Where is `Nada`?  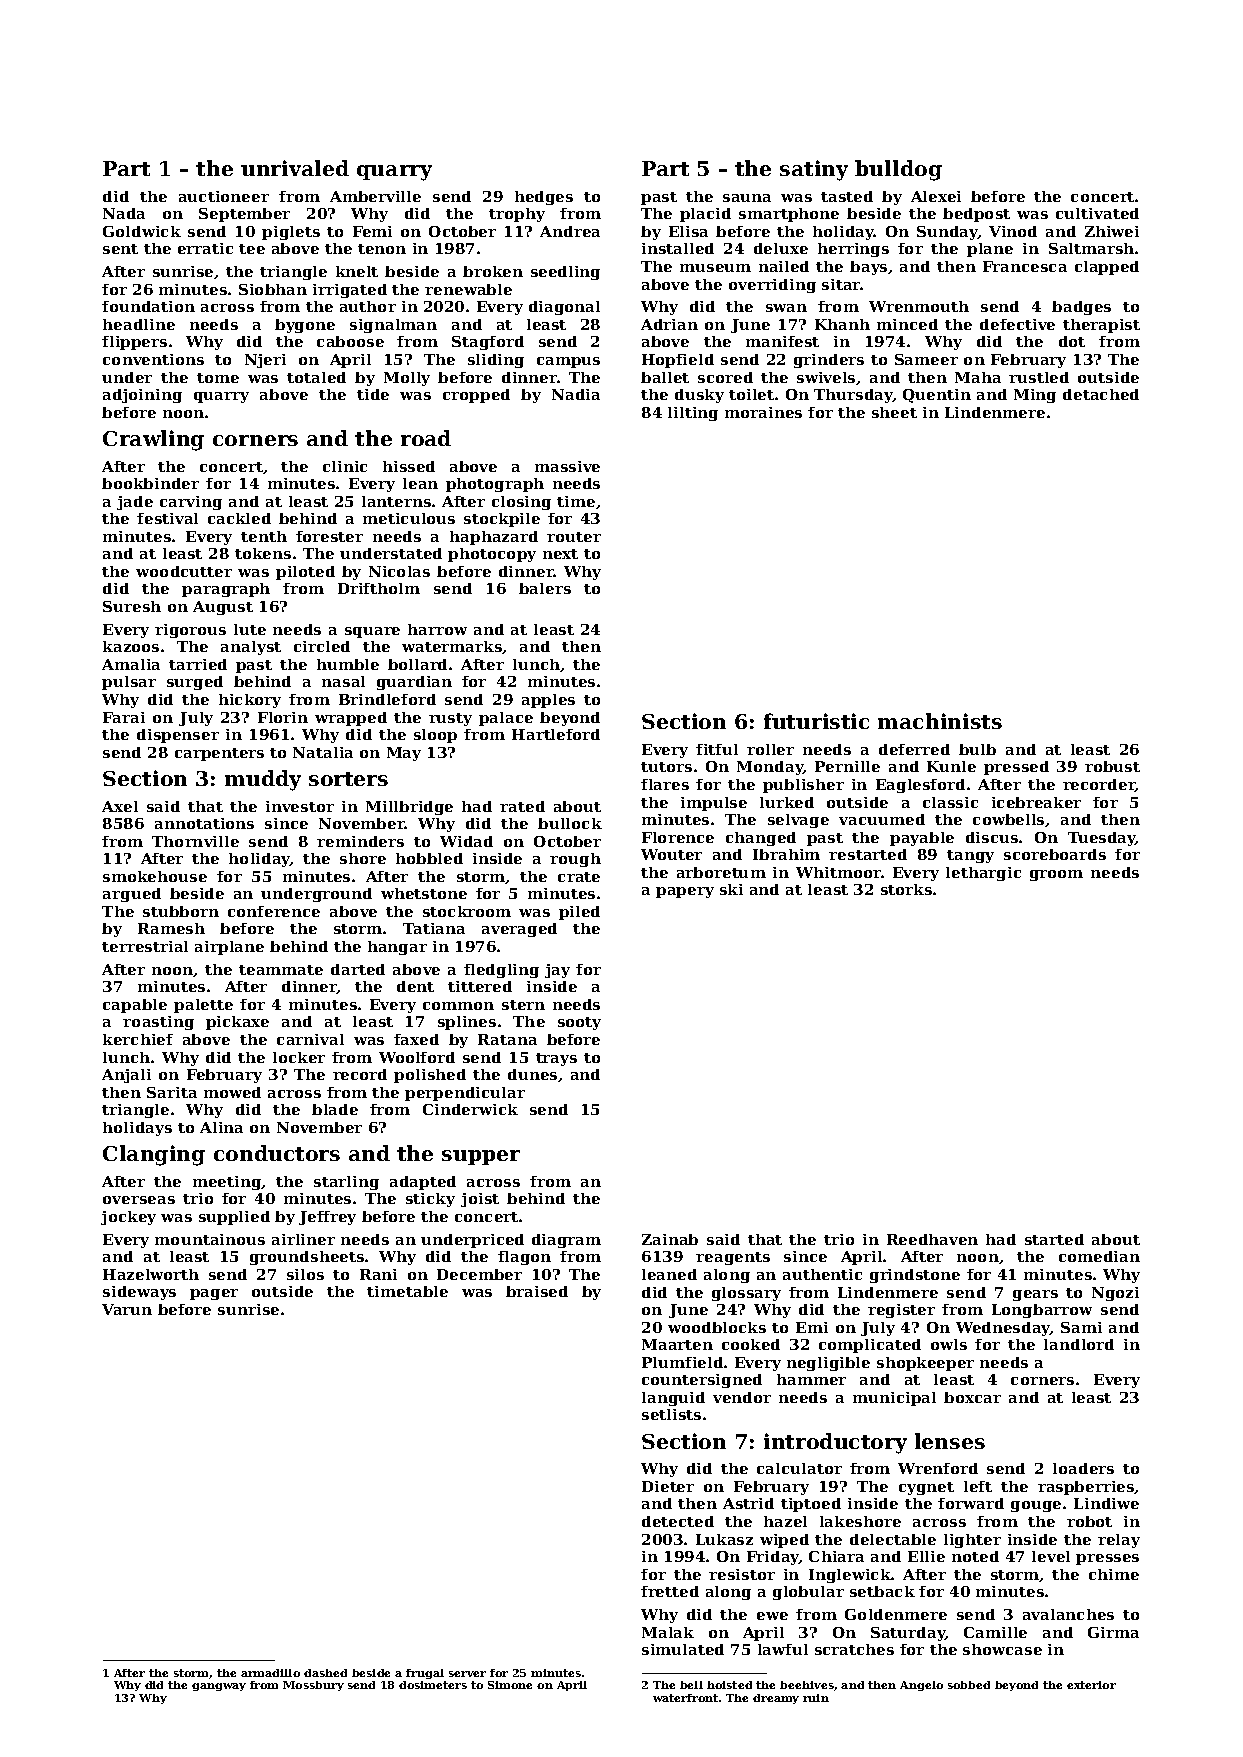 Nada is located at coordinates (124, 213).
